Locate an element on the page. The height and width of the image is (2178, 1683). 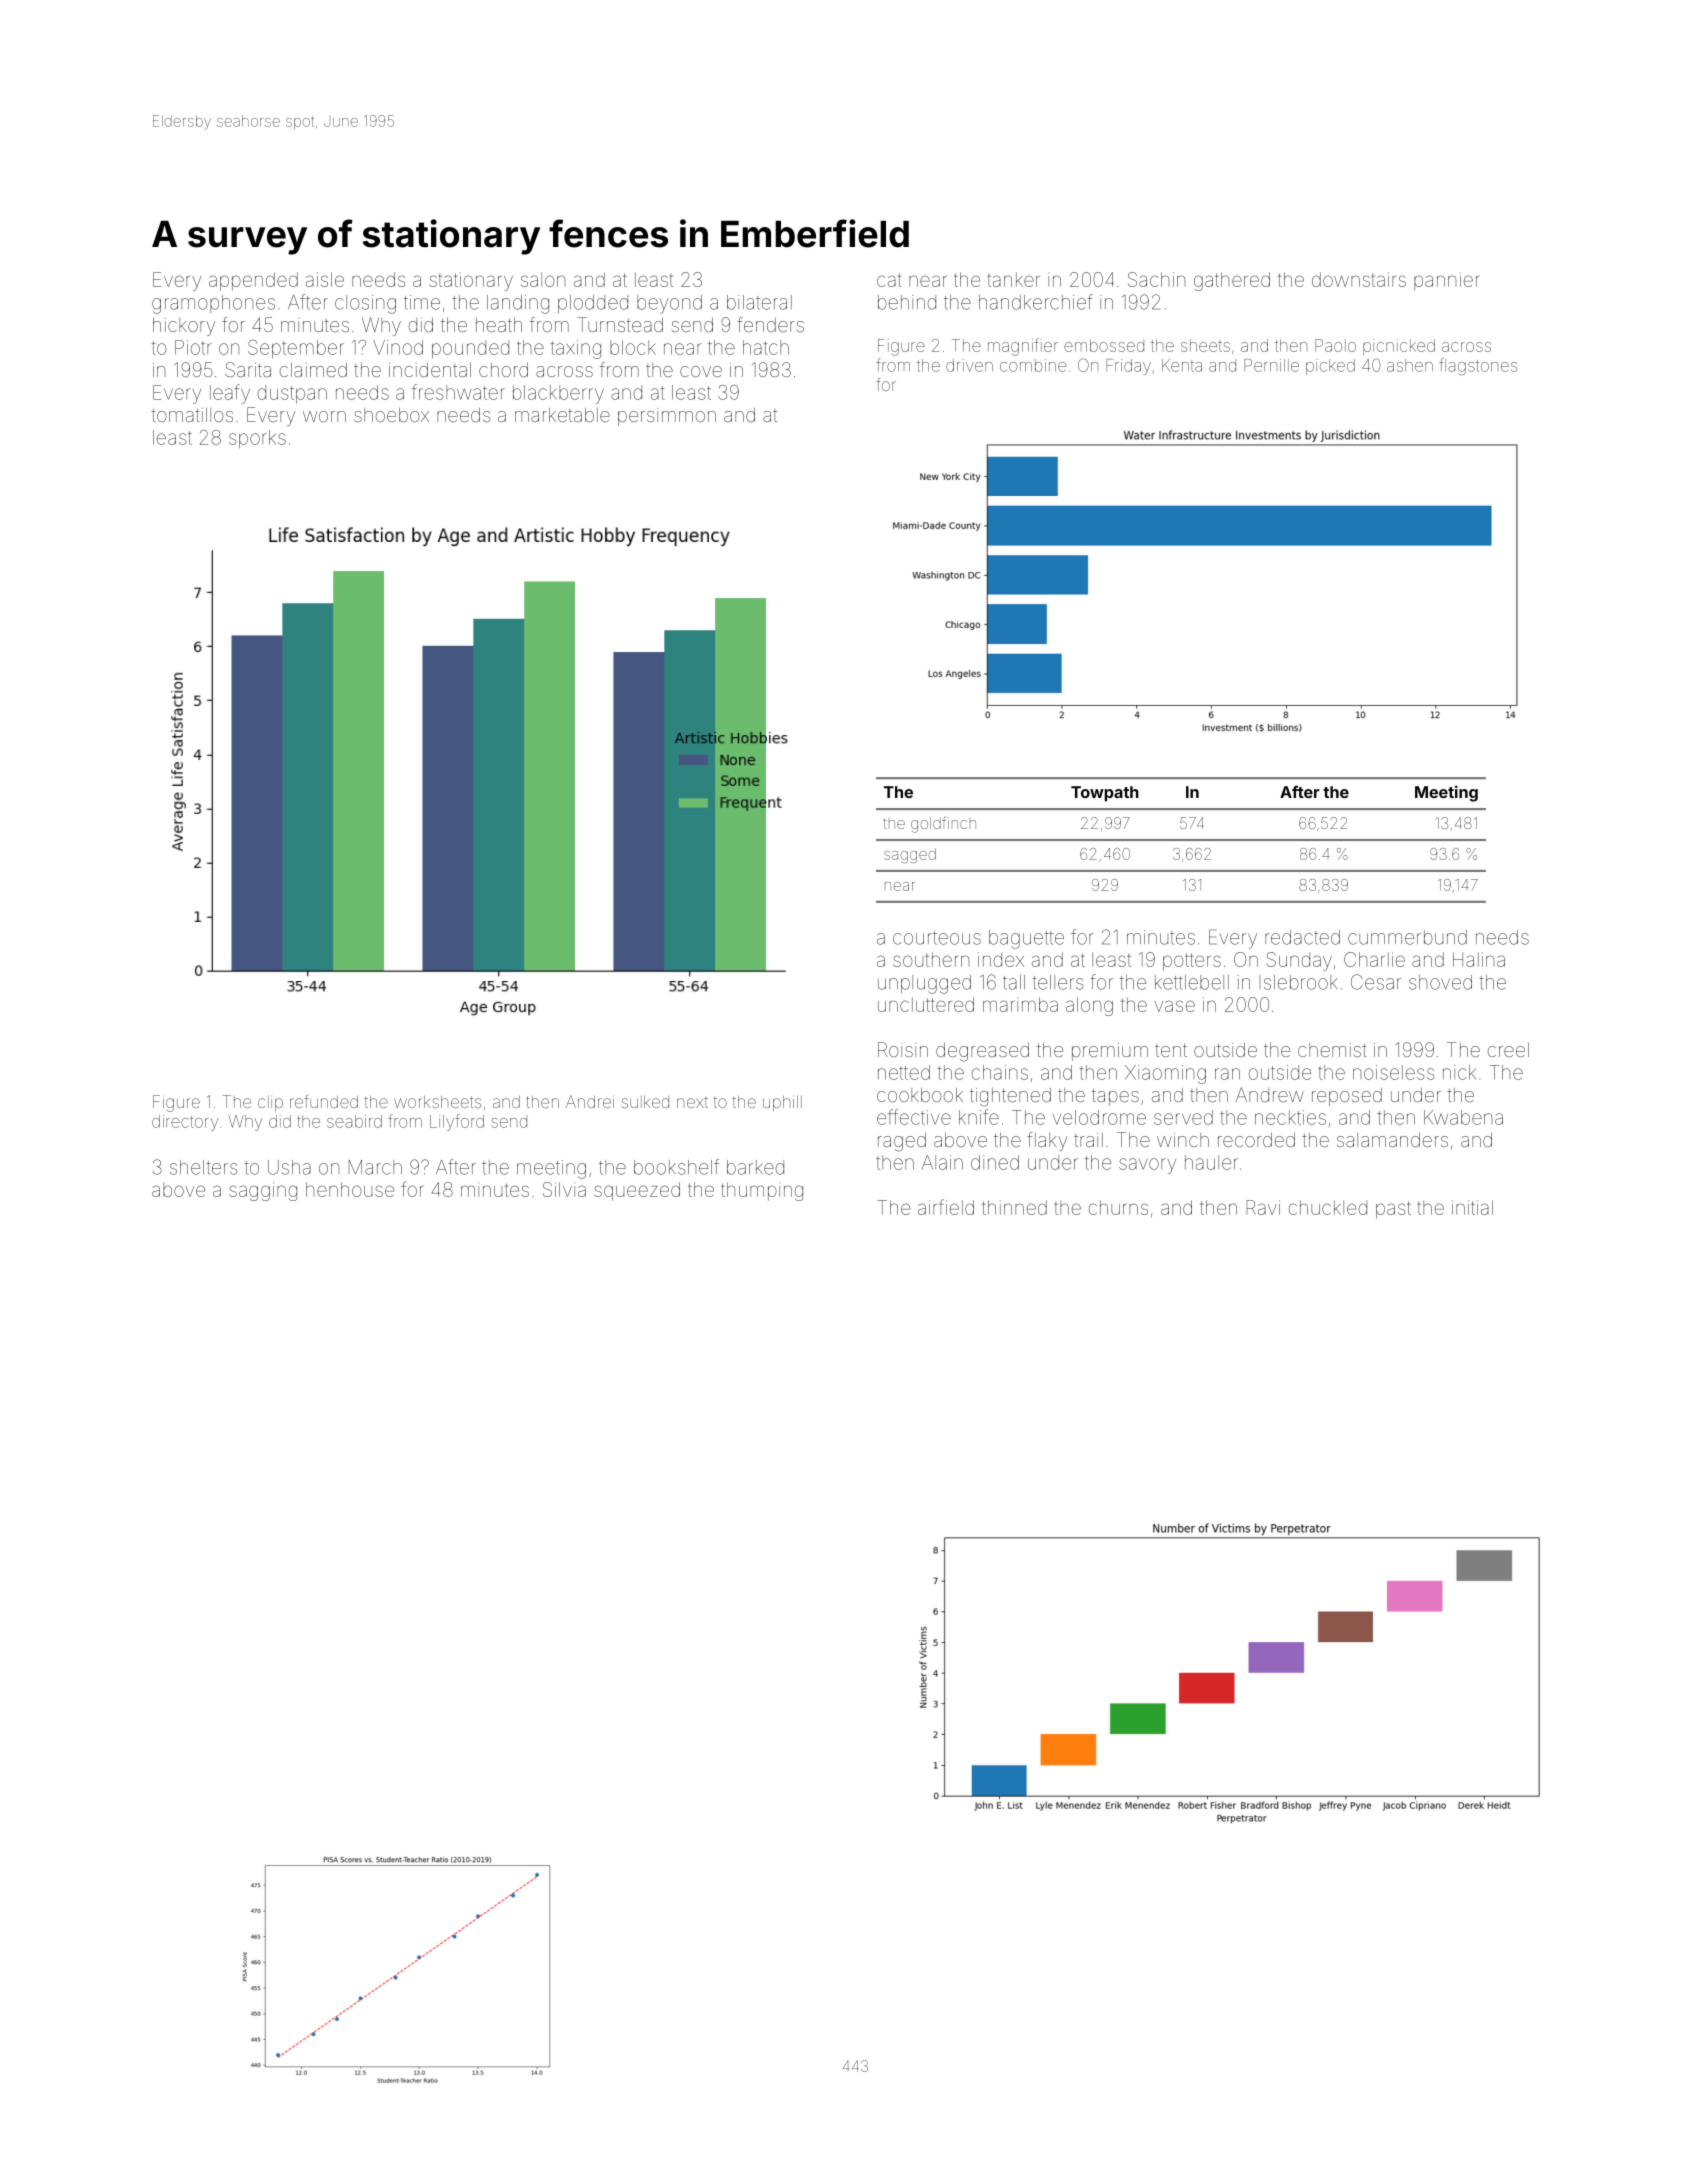
Towpath is located at coordinates (1105, 794).
